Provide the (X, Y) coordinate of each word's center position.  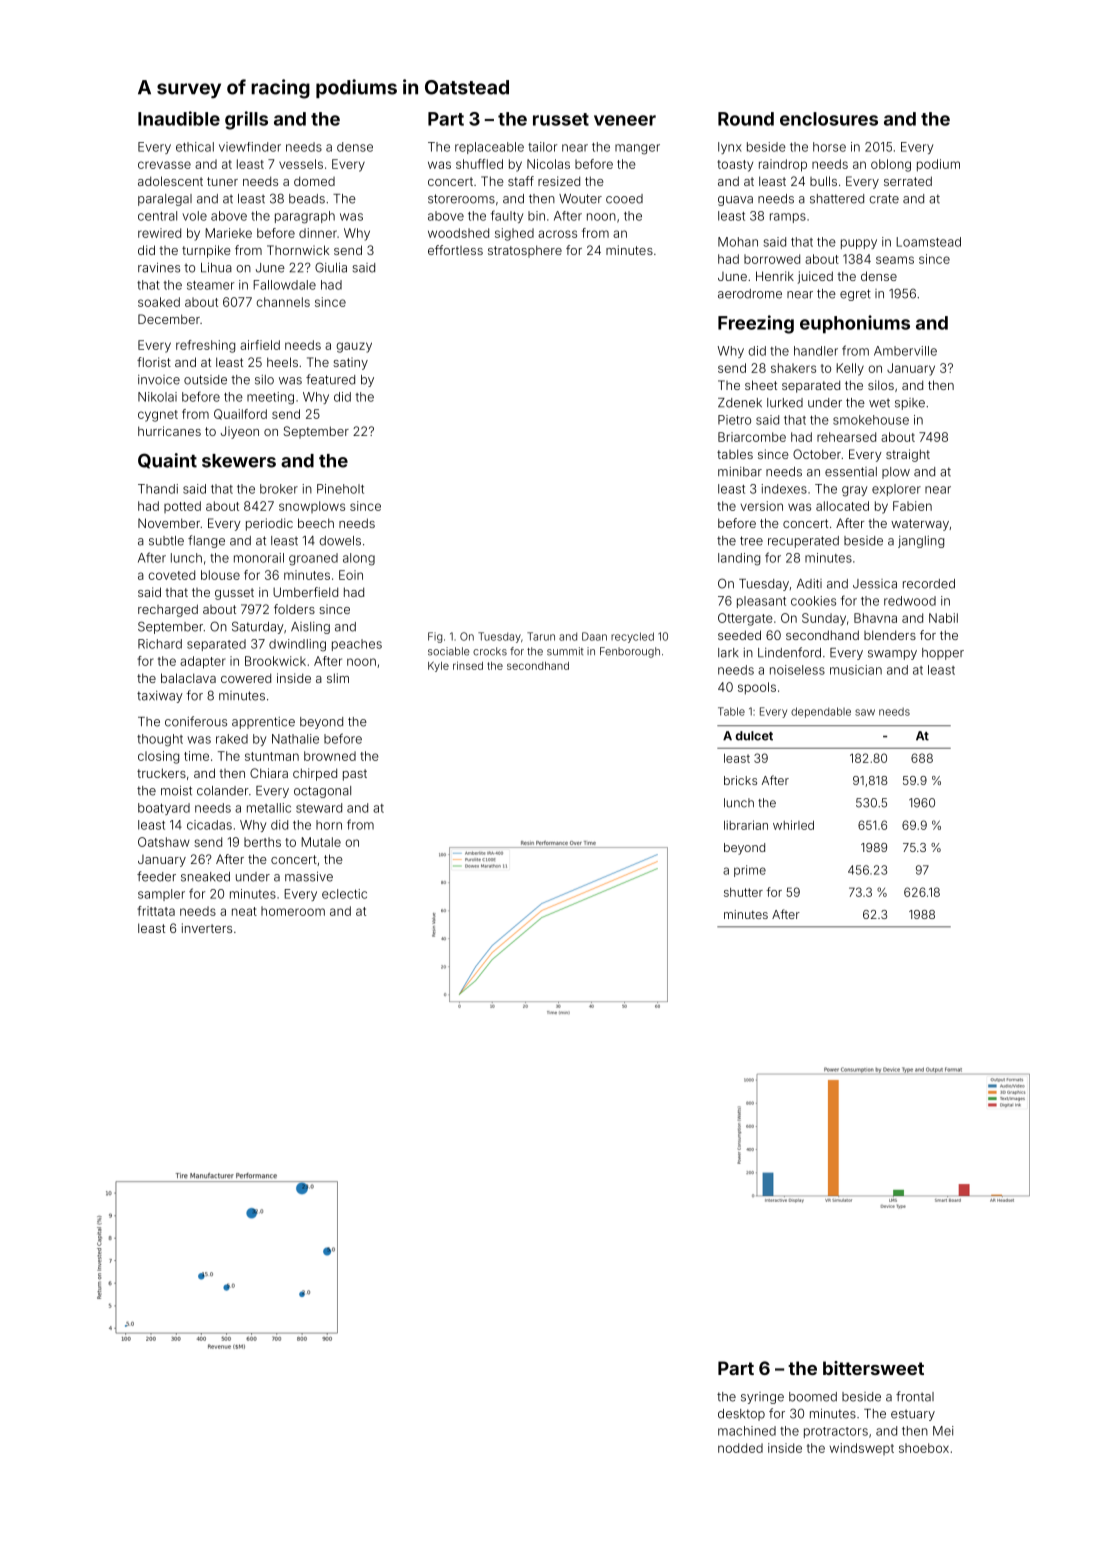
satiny (350, 363)
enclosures (829, 119)
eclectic (344, 894)
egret (855, 295)
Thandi (158, 489)
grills (246, 120)
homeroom (293, 911)
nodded (740, 1448)
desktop (741, 1415)
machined (747, 1431)
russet (561, 119)
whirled (793, 825)
